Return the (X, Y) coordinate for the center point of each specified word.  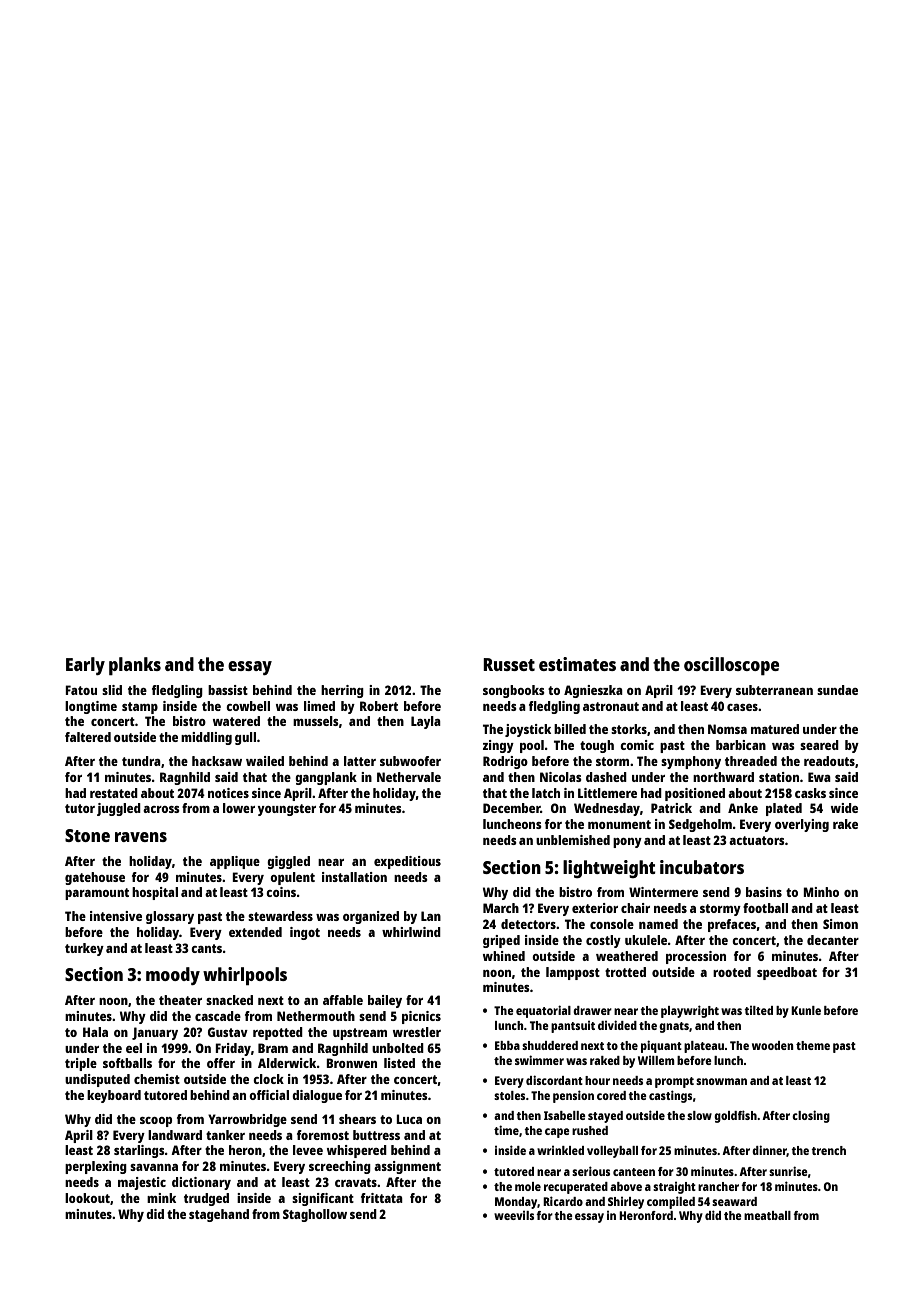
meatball (767, 1215)
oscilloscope (731, 666)
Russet (509, 664)
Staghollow (315, 1215)
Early (85, 666)
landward (175, 1135)
